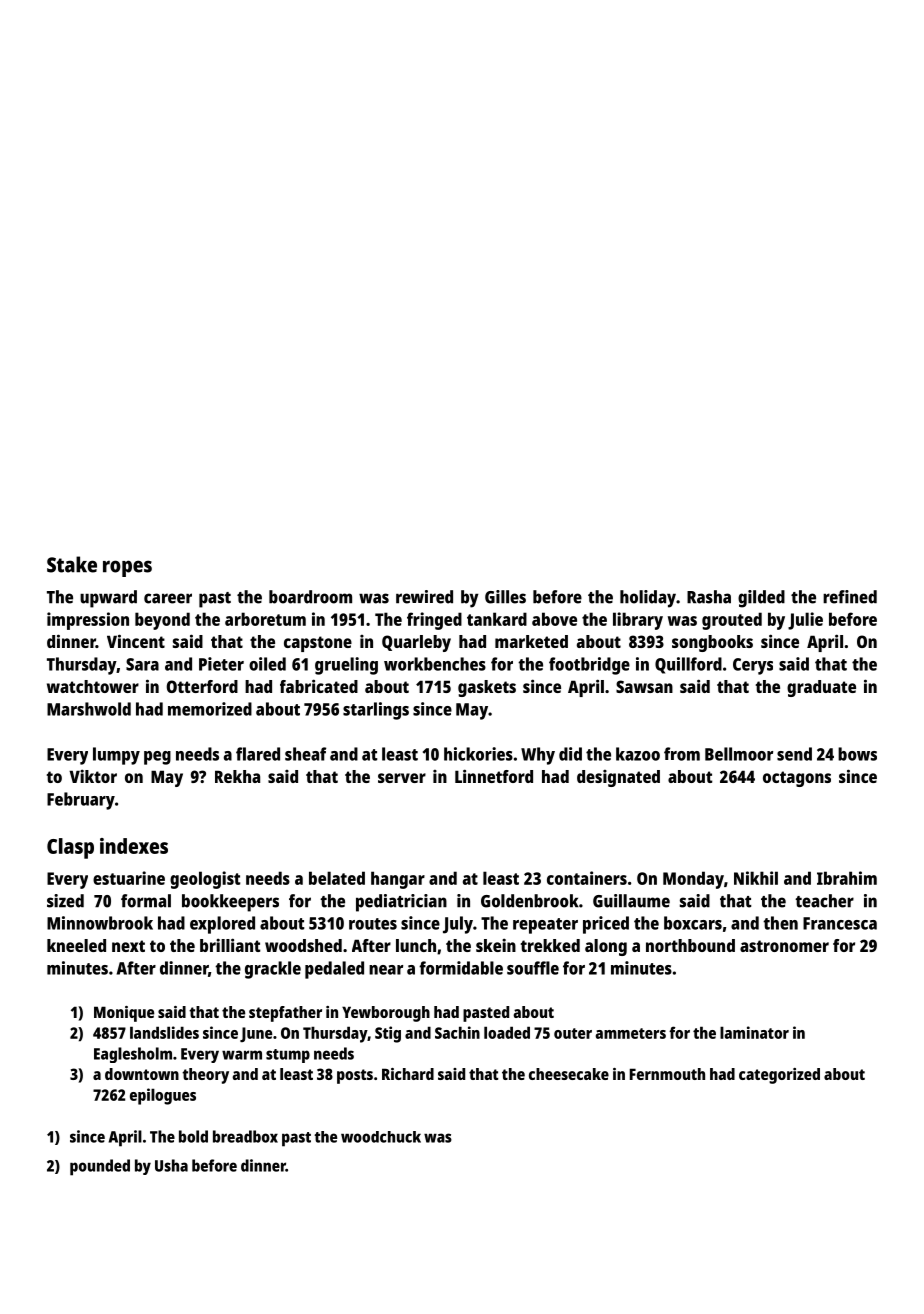 This document has width=924, height=1314. Describe the element at coordinates (401, 903) in the document. I see `pediatrician` at that location.
